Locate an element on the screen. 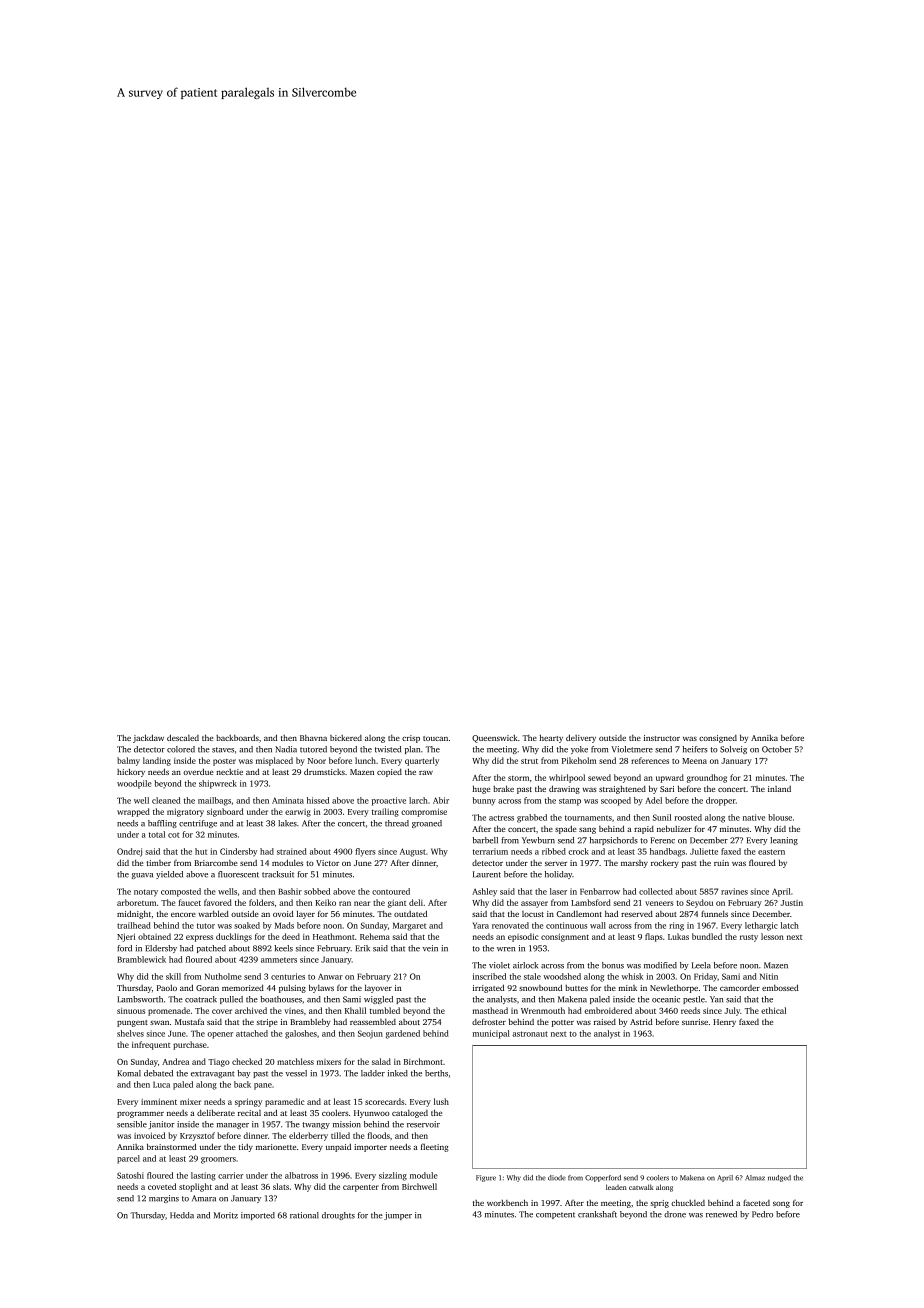  paramedic is located at coordinates (284, 1102).
